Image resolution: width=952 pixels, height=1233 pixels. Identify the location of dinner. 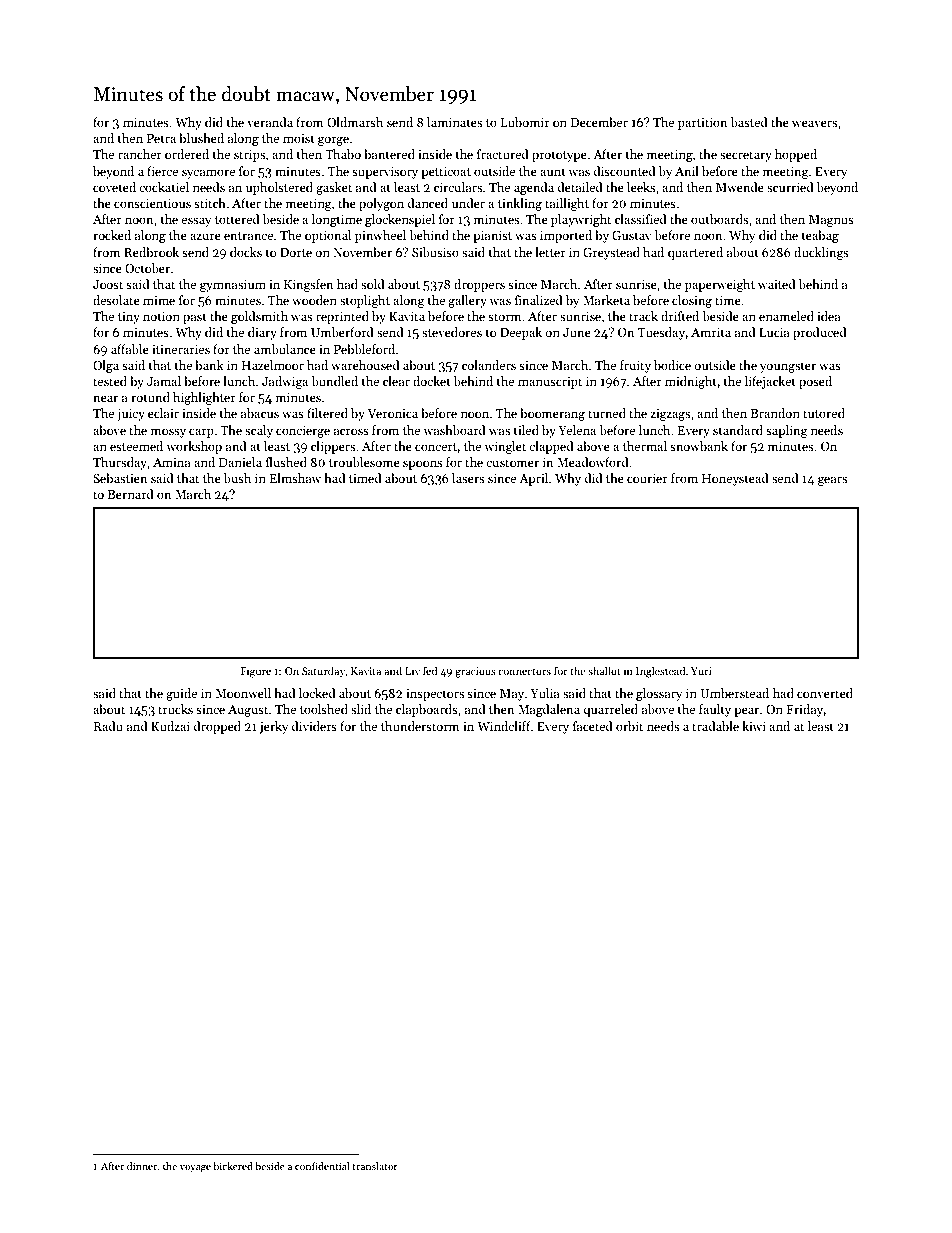
(142, 1166).
